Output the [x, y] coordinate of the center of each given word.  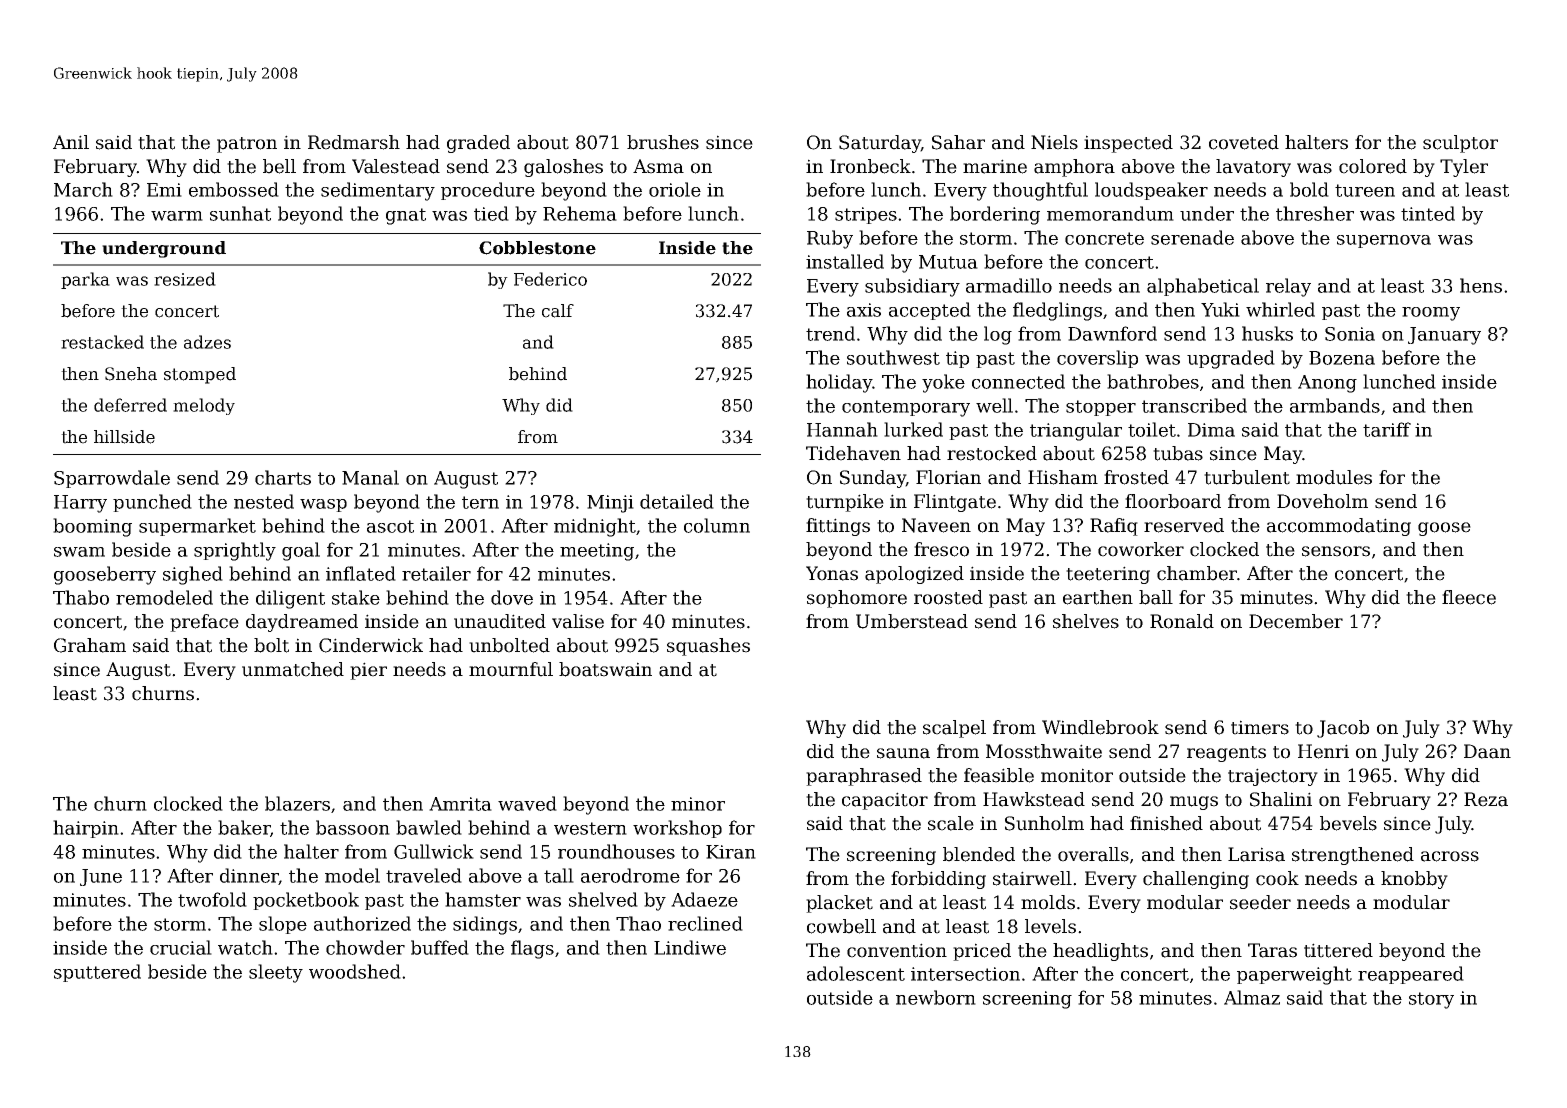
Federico [550, 279]
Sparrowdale [112, 479]
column [717, 525]
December [1296, 621]
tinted [1428, 213]
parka [85, 280]
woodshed [355, 971]
